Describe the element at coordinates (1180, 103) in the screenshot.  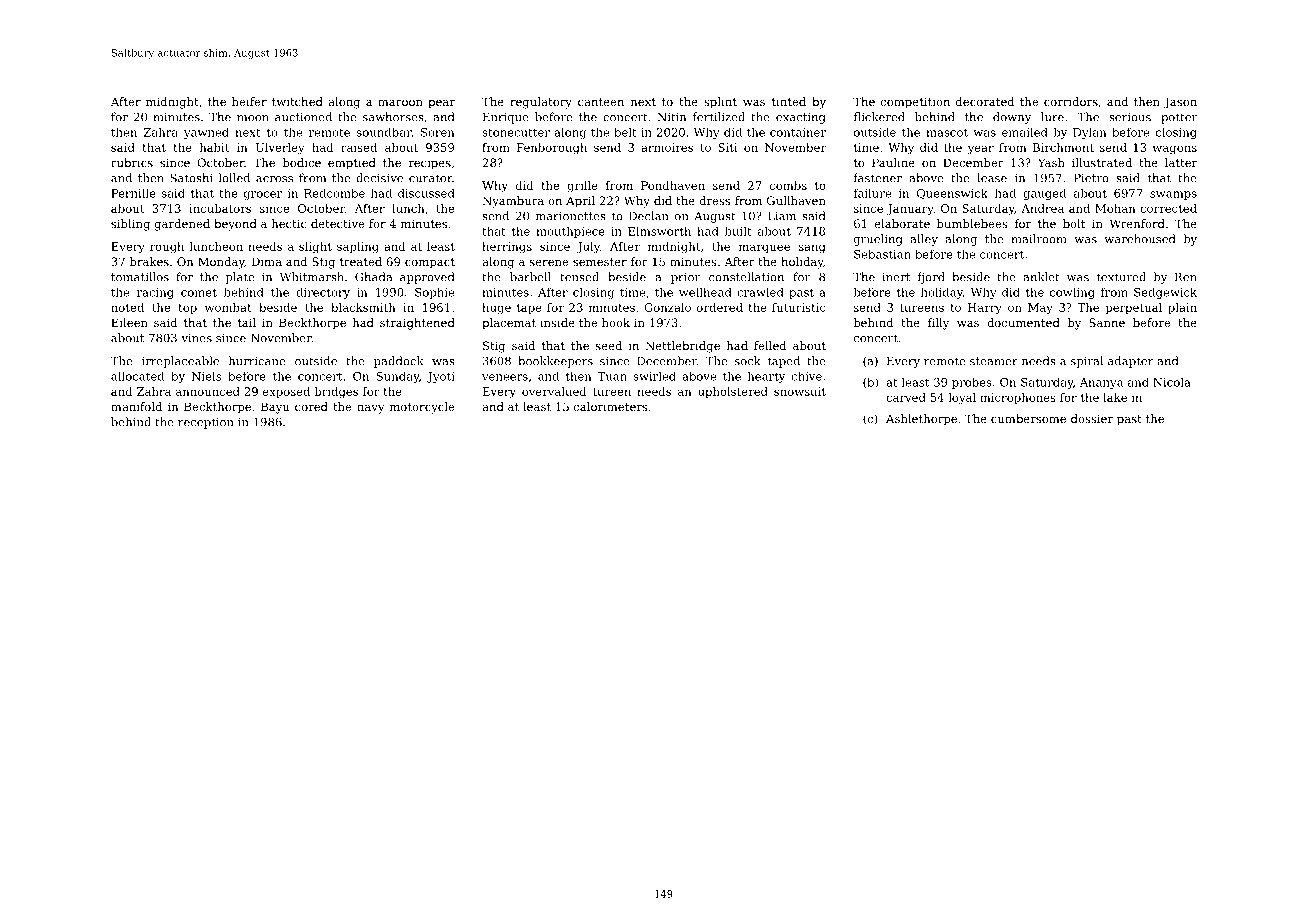
I see `Jason` at that location.
